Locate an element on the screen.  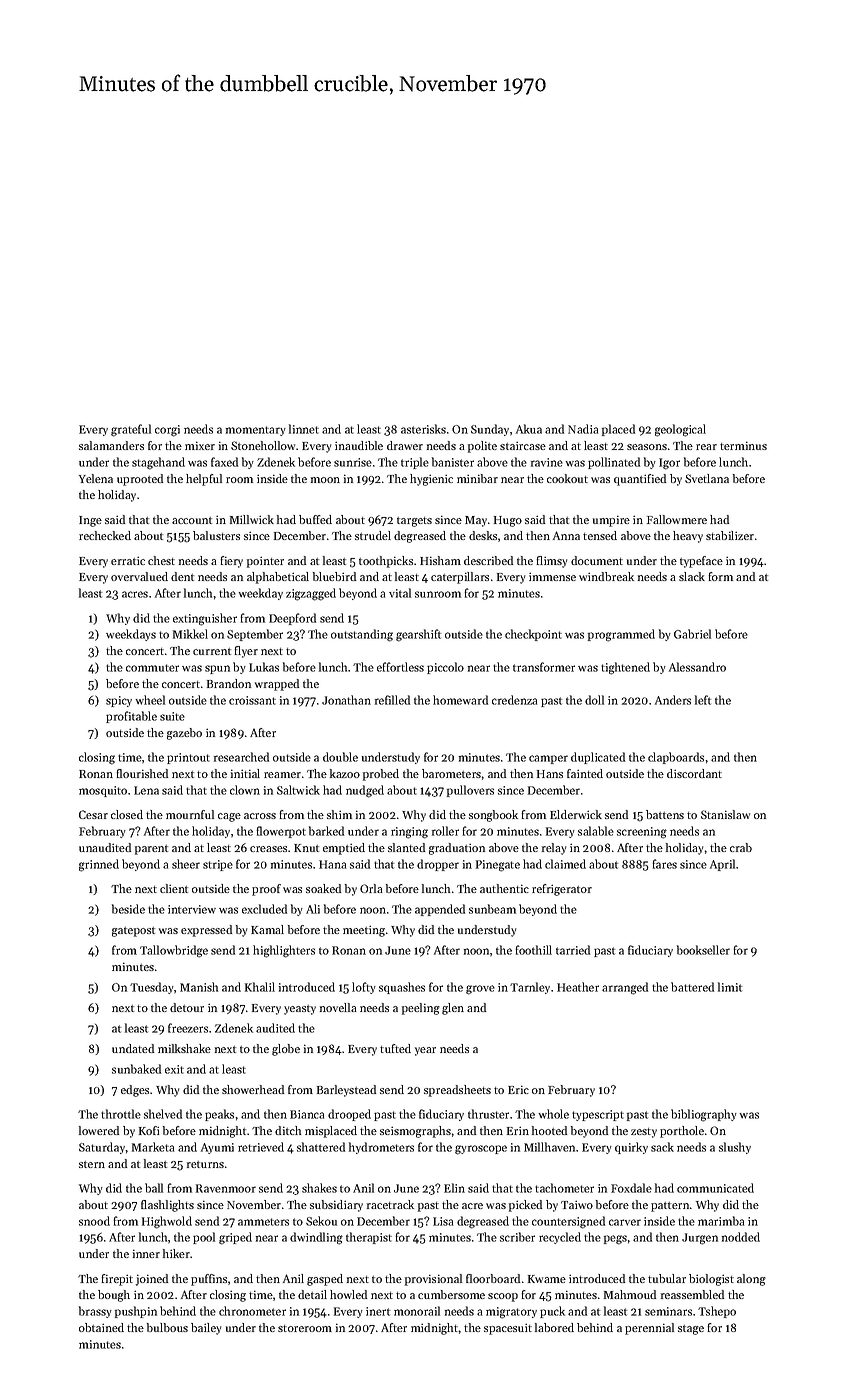
Alessandro is located at coordinates (697, 667).
